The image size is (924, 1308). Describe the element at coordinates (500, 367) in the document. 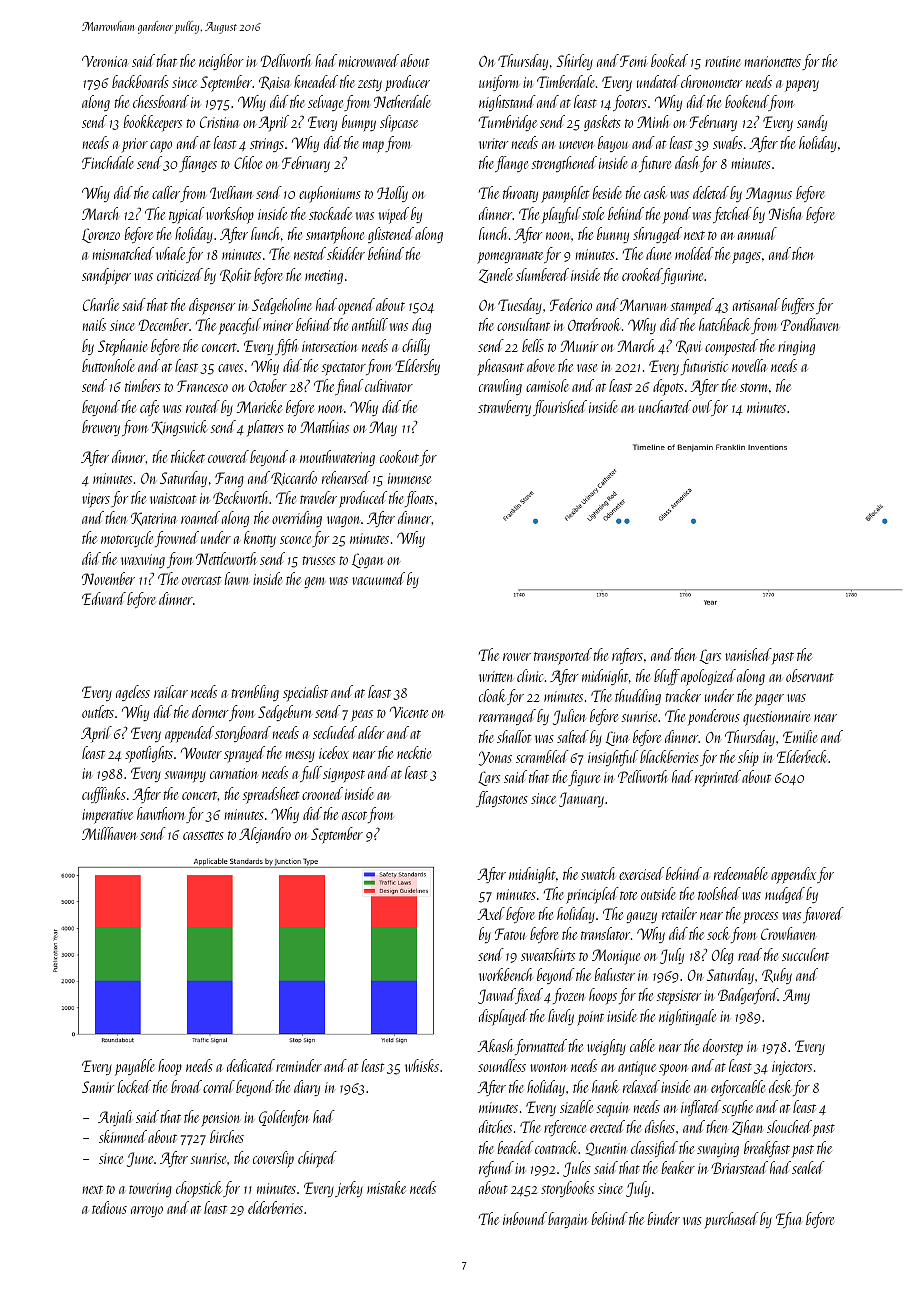

I see `pheasant` at that location.
